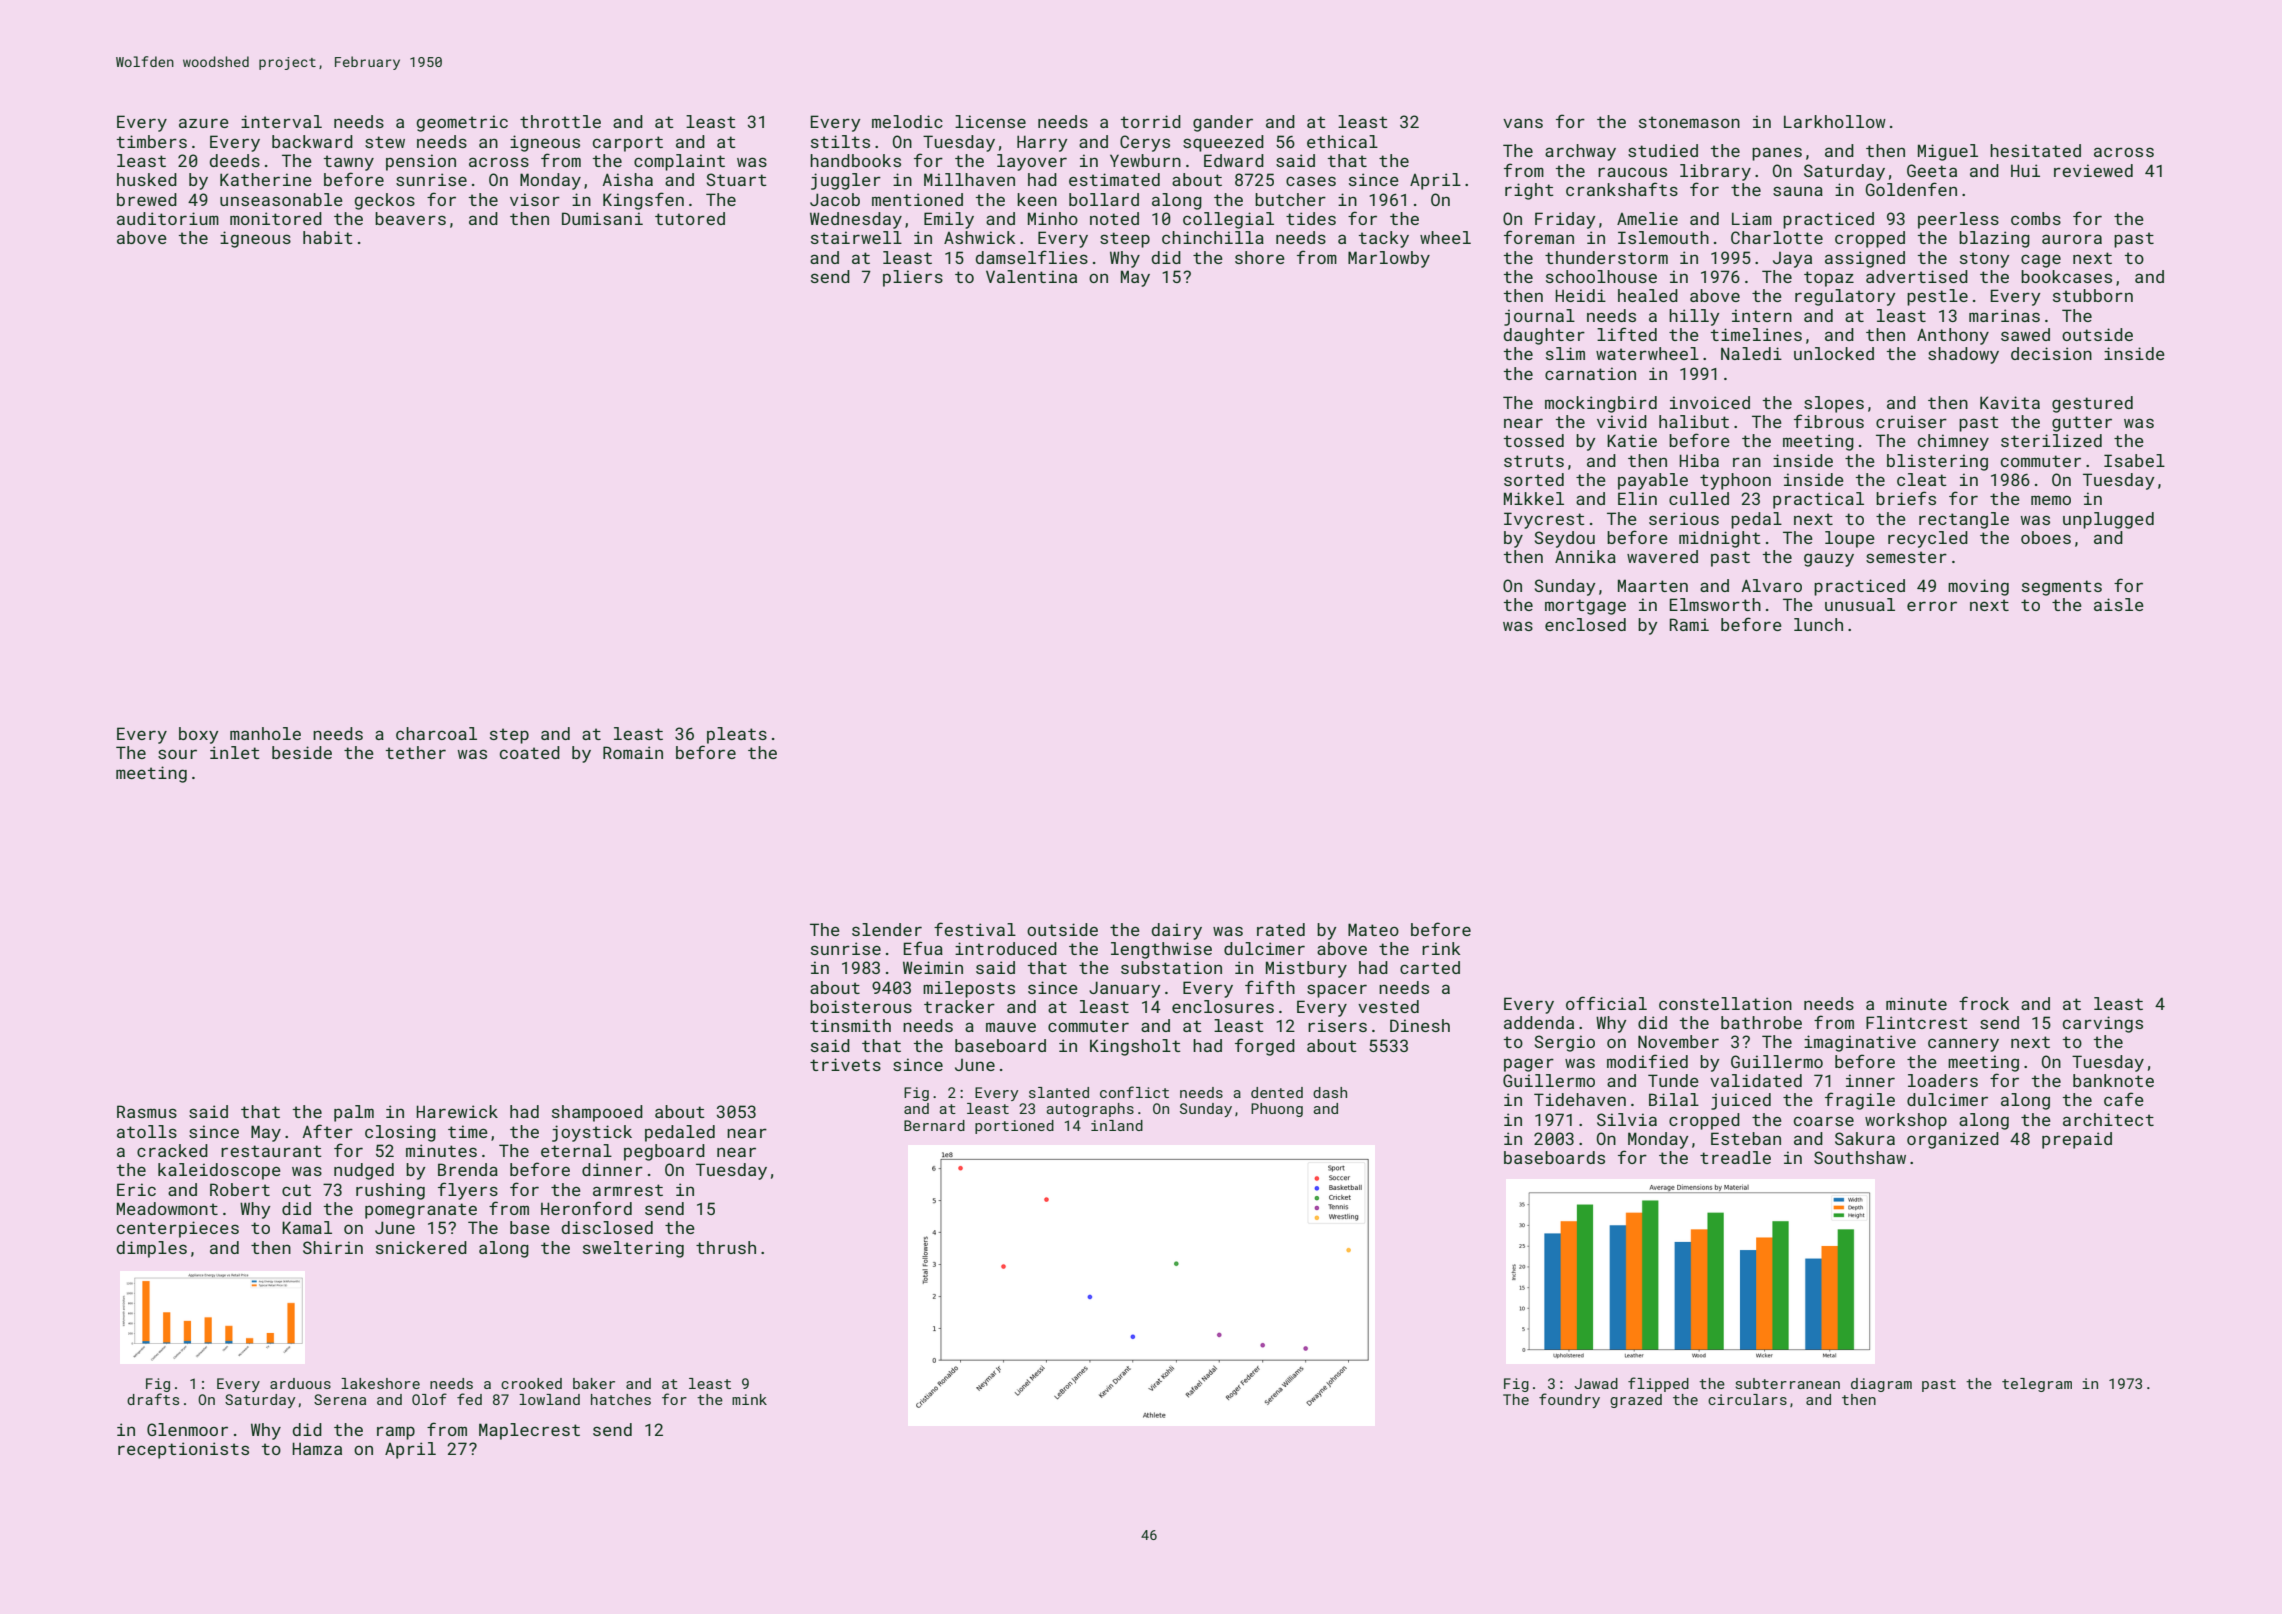 The width and height of the document is (2282, 1614). What do you see at coordinates (416, 752) in the document?
I see `tether` at bounding box center [416, 752].
